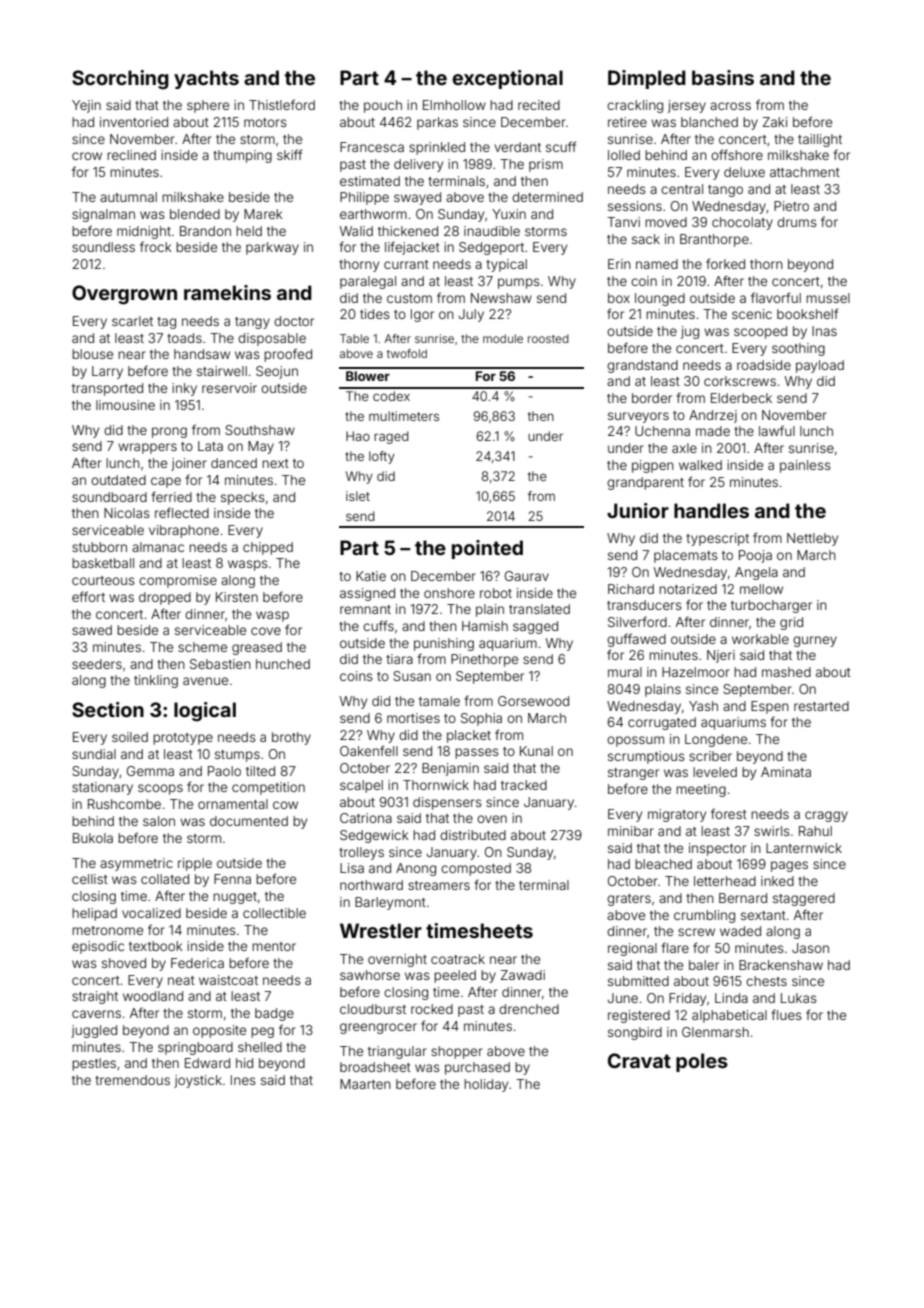 The width and height of the screenshot is (924, 1308). I want to click on Ines, so click(243, 1080).
